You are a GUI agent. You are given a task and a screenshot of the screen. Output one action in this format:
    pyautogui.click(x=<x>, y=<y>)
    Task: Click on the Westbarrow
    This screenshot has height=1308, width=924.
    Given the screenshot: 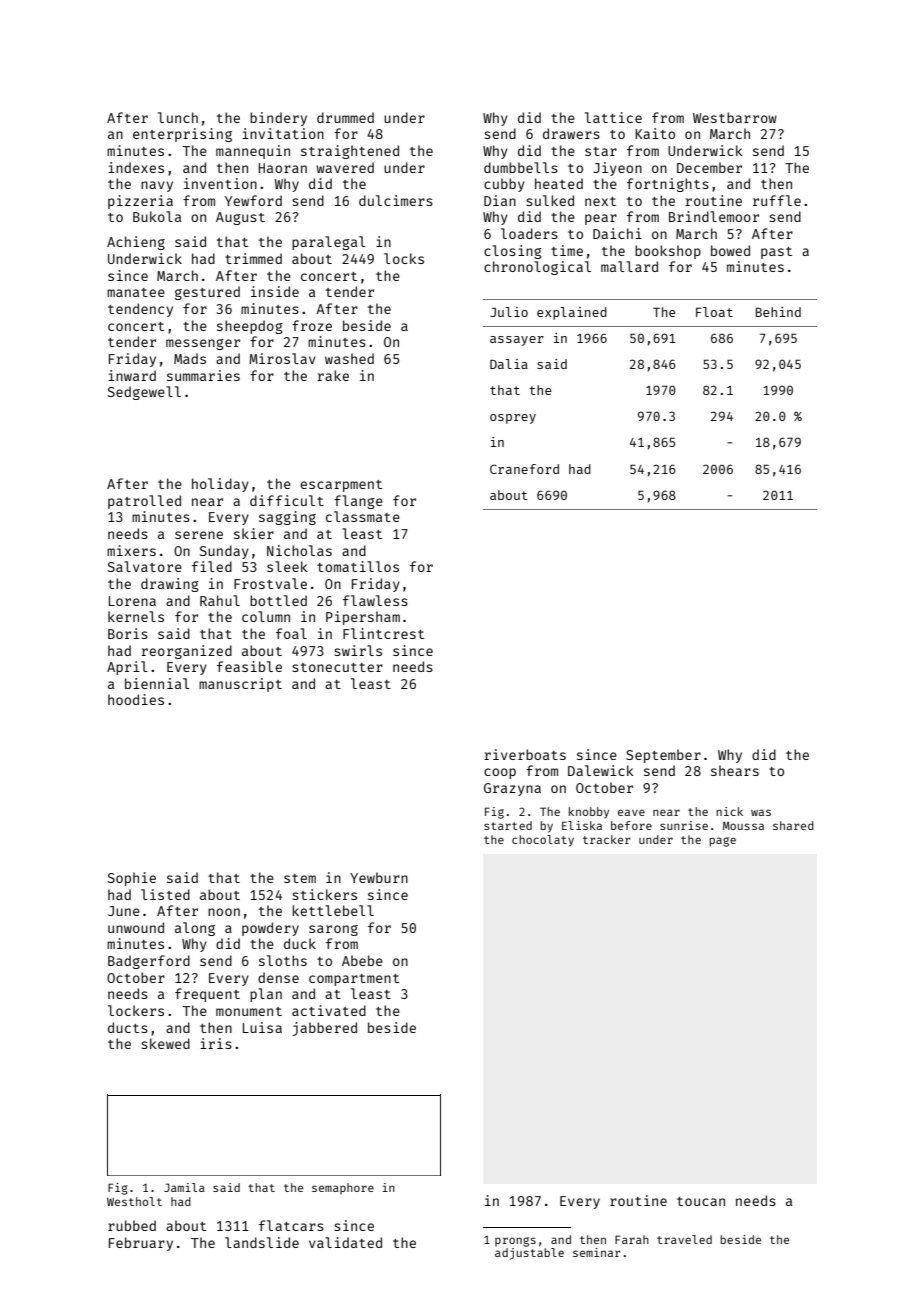 What is the action you would take?
    pyautogui.click(x=735, y=117)
